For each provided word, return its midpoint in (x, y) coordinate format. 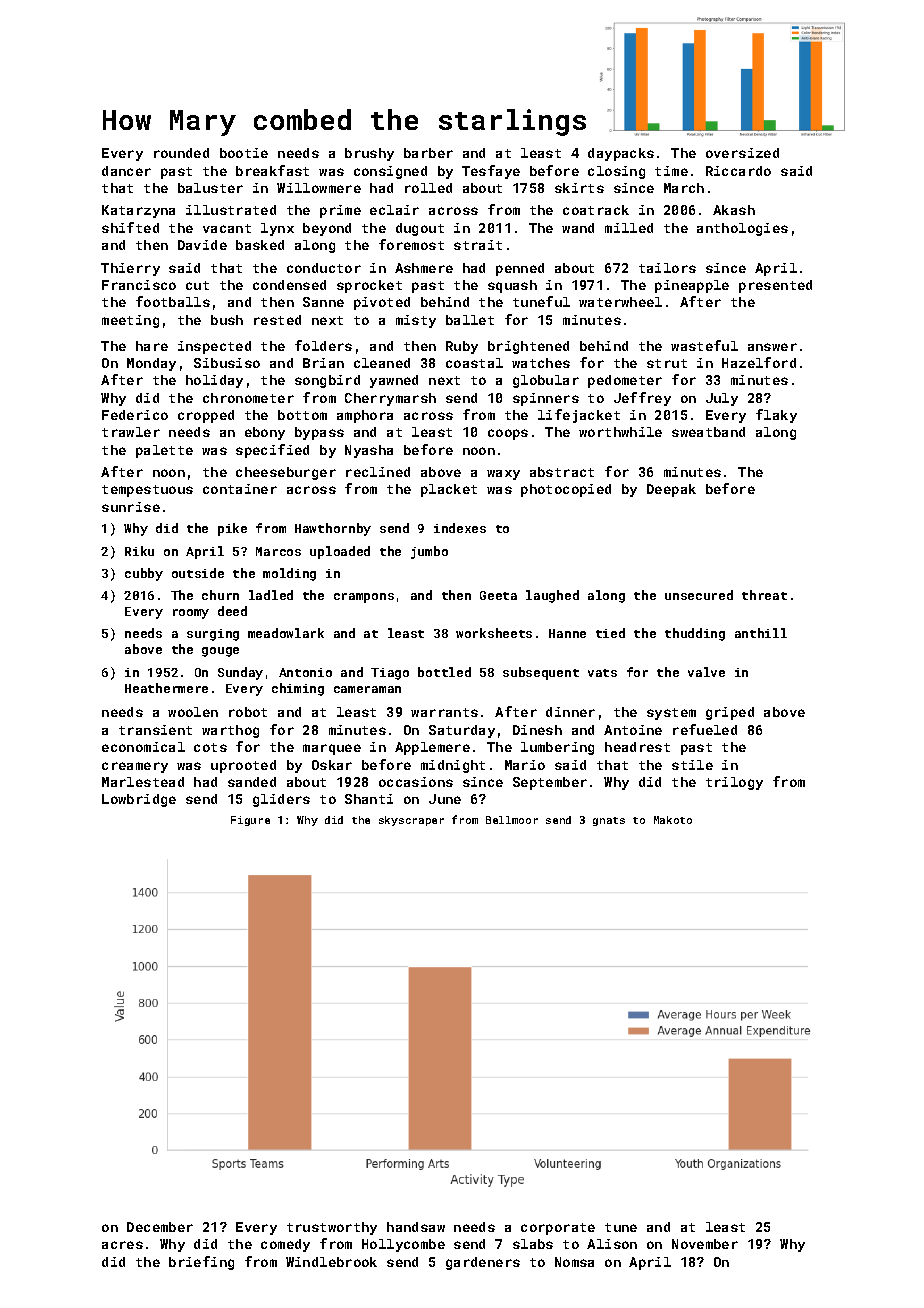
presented (775, 286)
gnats (609, 821)
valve (706, 672)
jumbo (429, 552)
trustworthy (332, 1228)
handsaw (416, 1227)
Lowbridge (139, 800)
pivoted (382, 303)
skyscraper (411, 821)
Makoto (673, 820)
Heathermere (166, 688)
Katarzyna (138, 211)
